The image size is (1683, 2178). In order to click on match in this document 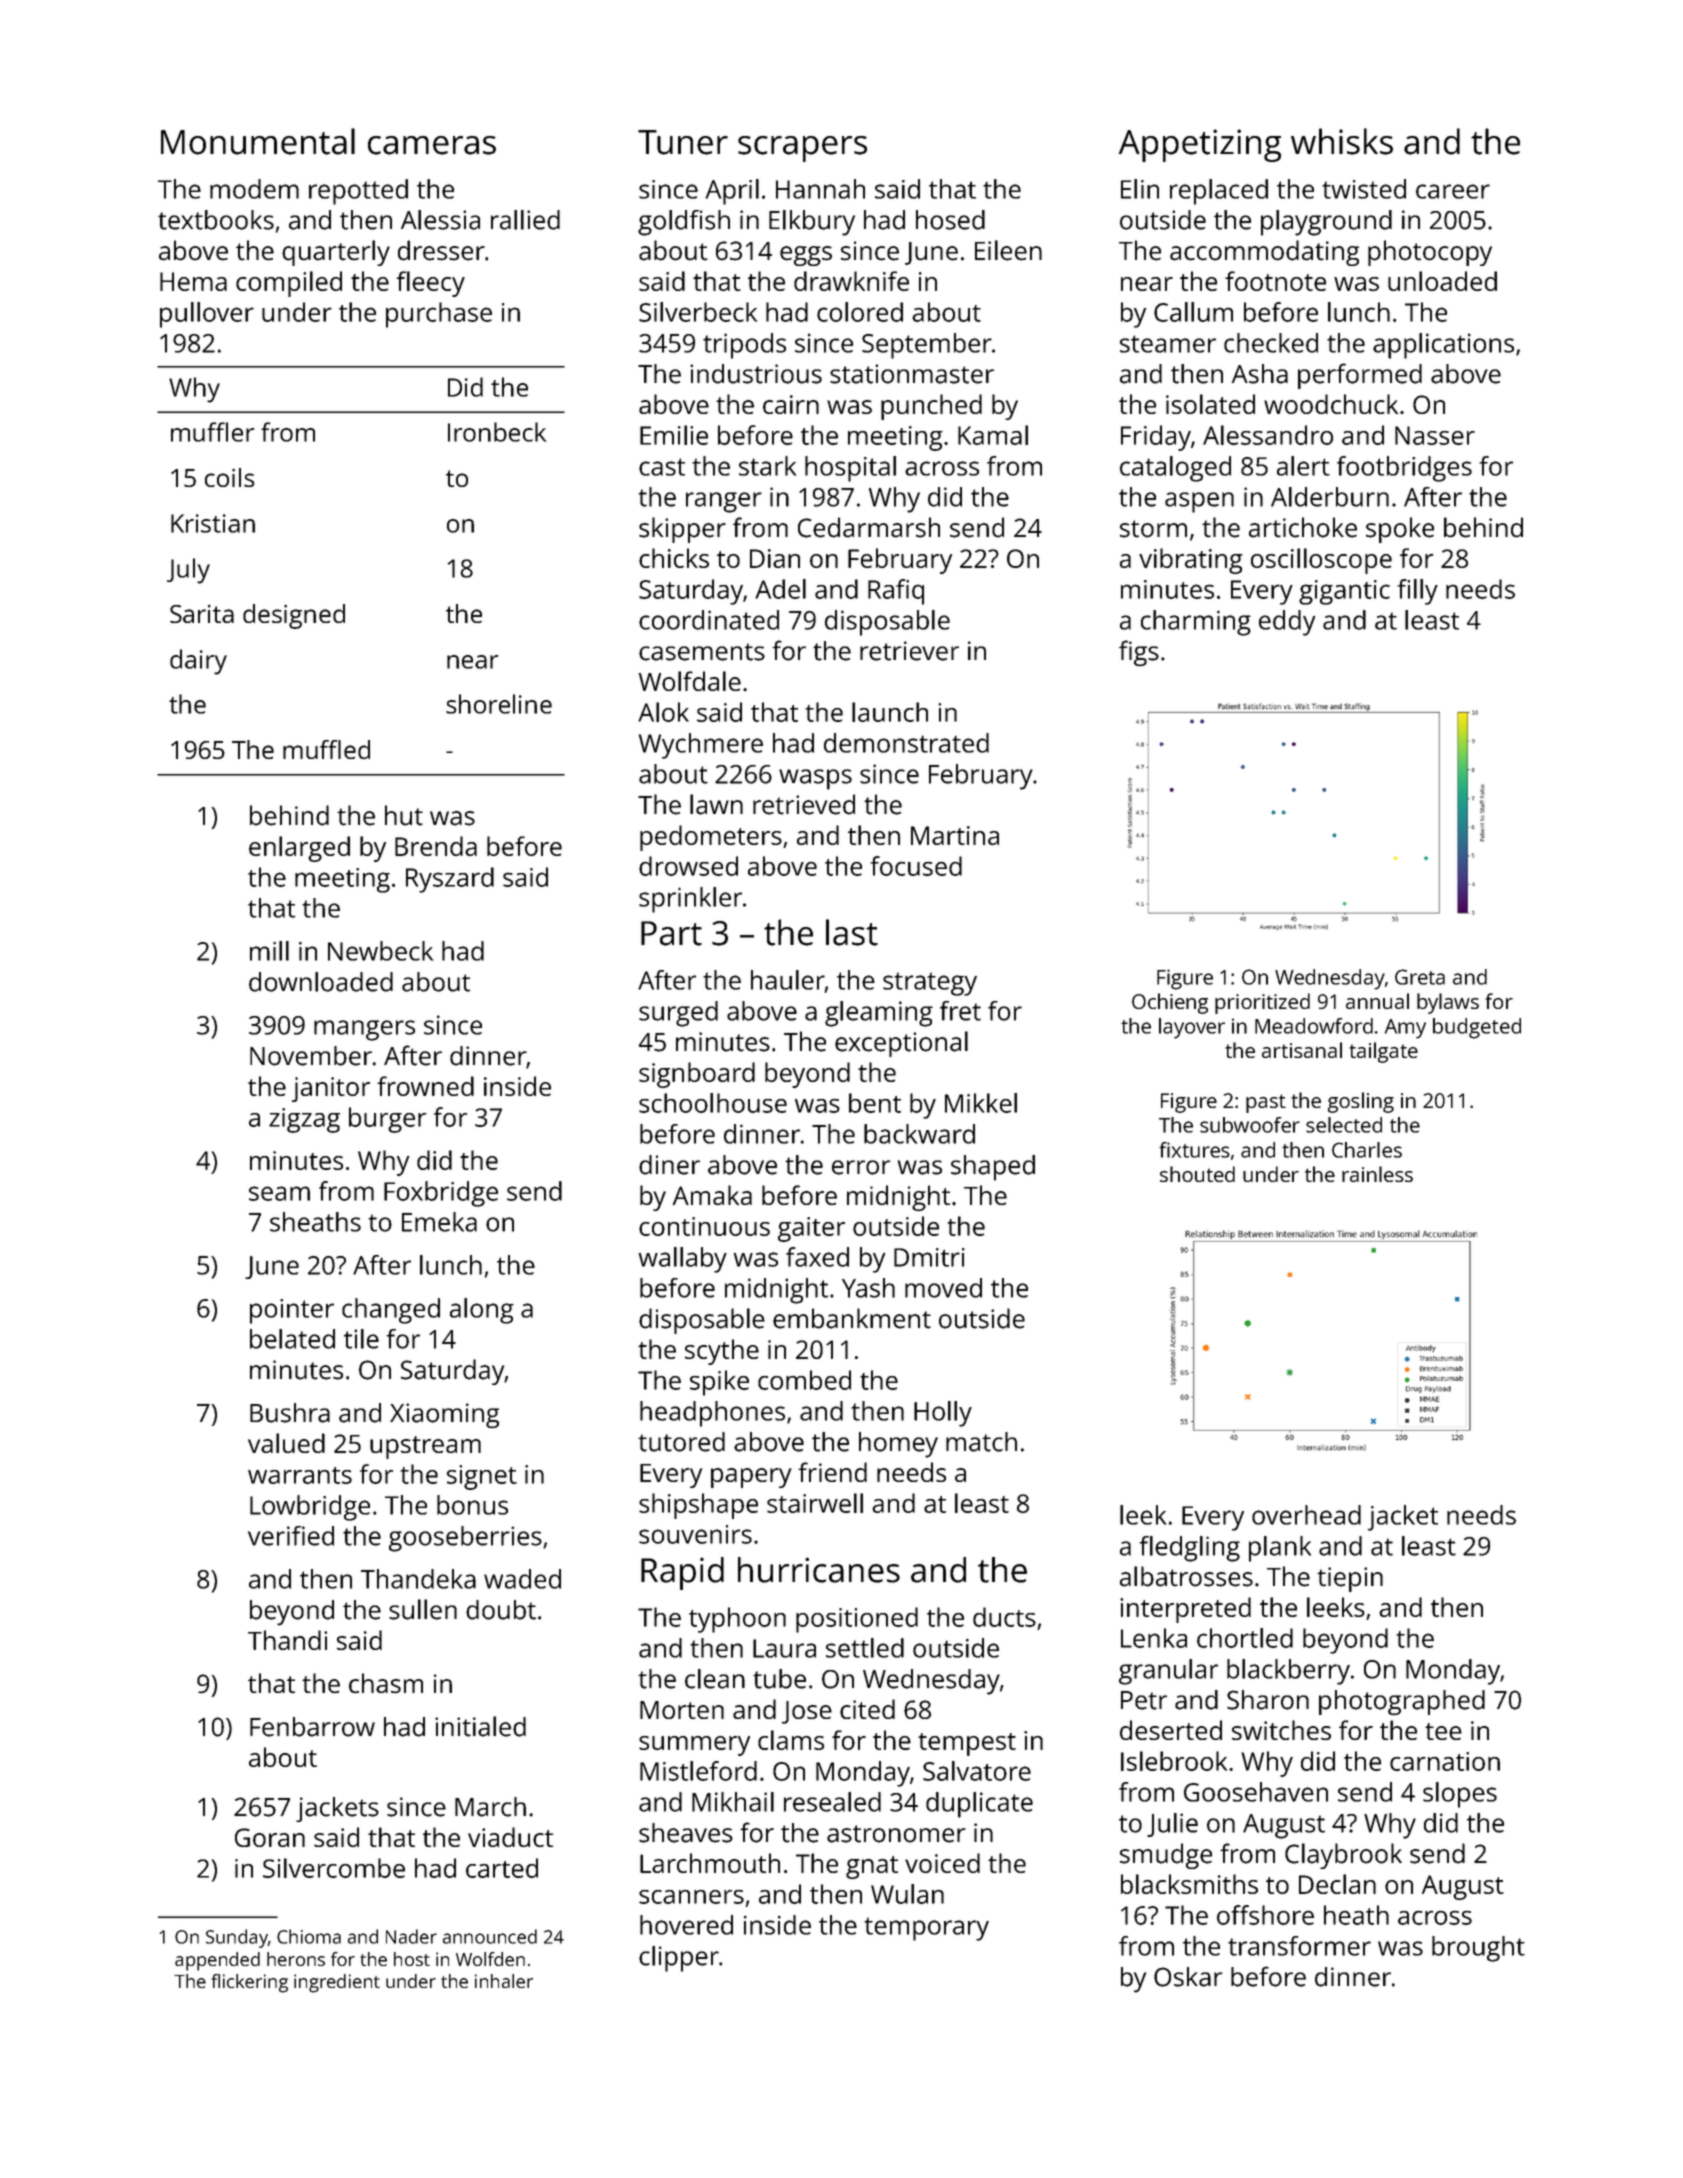, I will do `click(981, 1442)`.
